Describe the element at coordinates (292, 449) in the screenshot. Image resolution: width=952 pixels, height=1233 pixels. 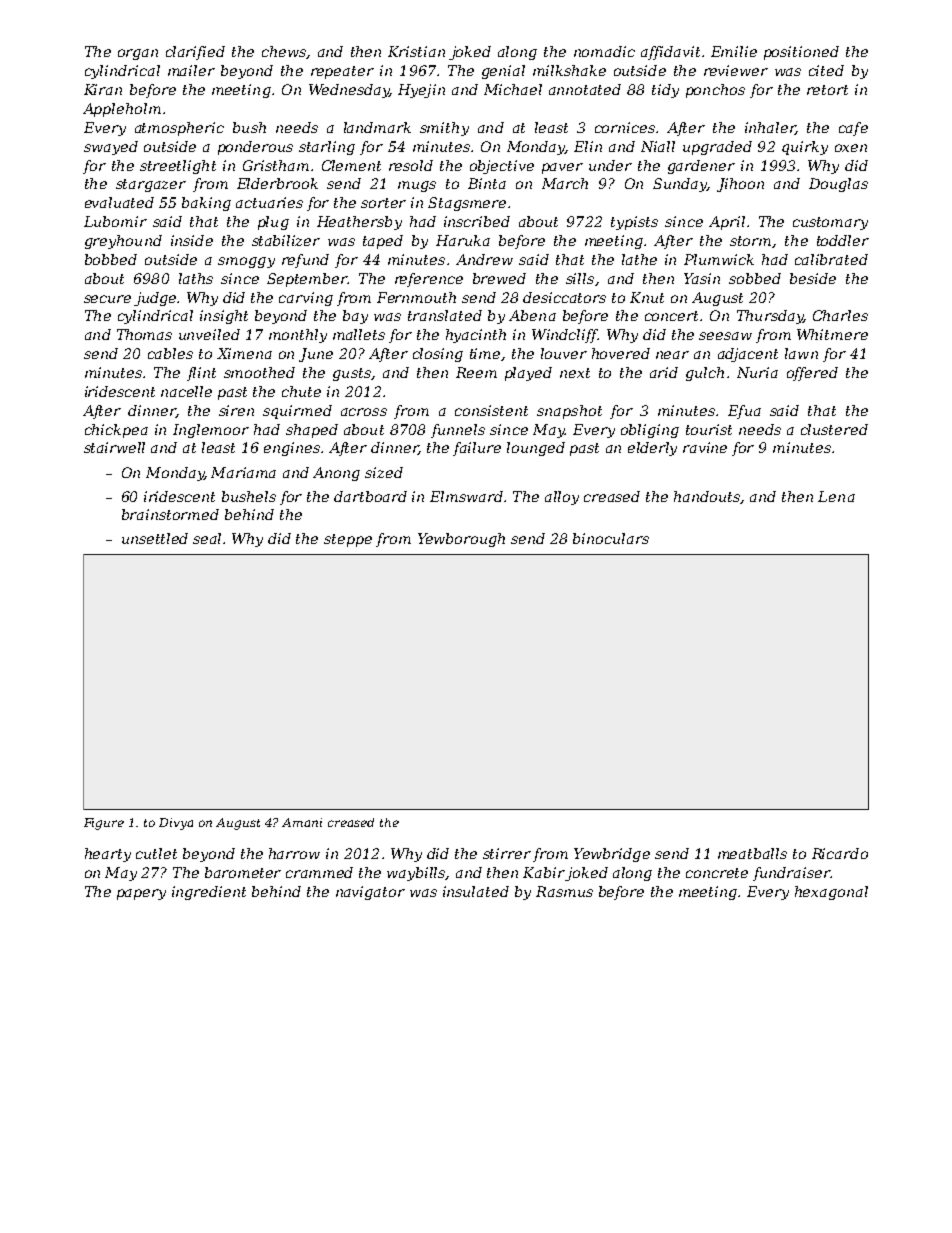
I see `engines` at that location.
